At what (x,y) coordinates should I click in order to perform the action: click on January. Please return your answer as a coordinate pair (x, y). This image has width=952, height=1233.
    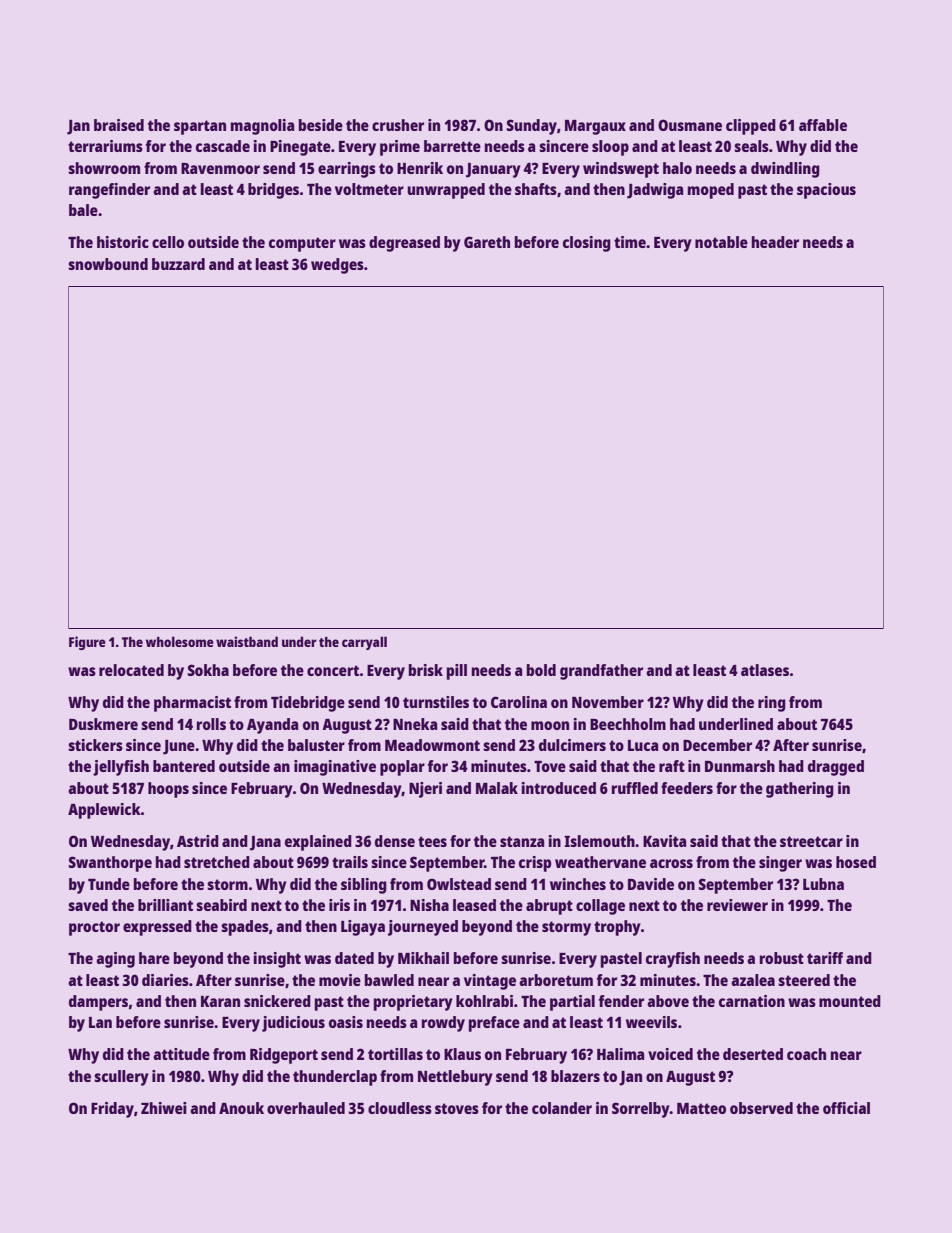
    Looking at the image, I should click on (493, 170).
